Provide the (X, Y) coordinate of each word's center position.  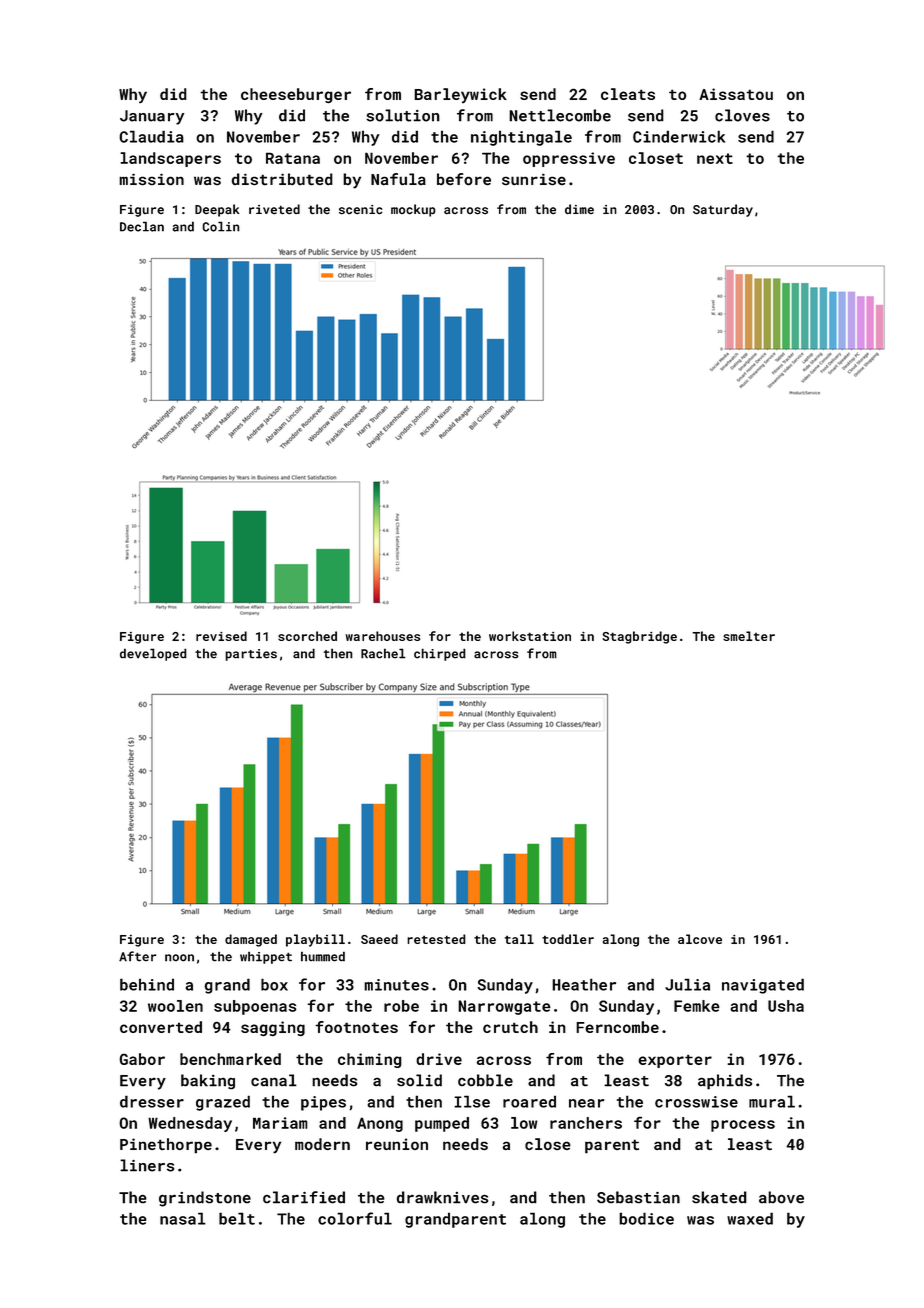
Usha (786, 1006)
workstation (530, 636)
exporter (675, 1061)
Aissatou (736, 94)
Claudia (151, 136)
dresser (152, 1101)
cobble (485, 1080)
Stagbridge (639, 637)
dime (579, 209)
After (137, 956)
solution (403, 115)
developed (153, 654)
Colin (221, 226)
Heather (584, 984)
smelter (749, 636)
